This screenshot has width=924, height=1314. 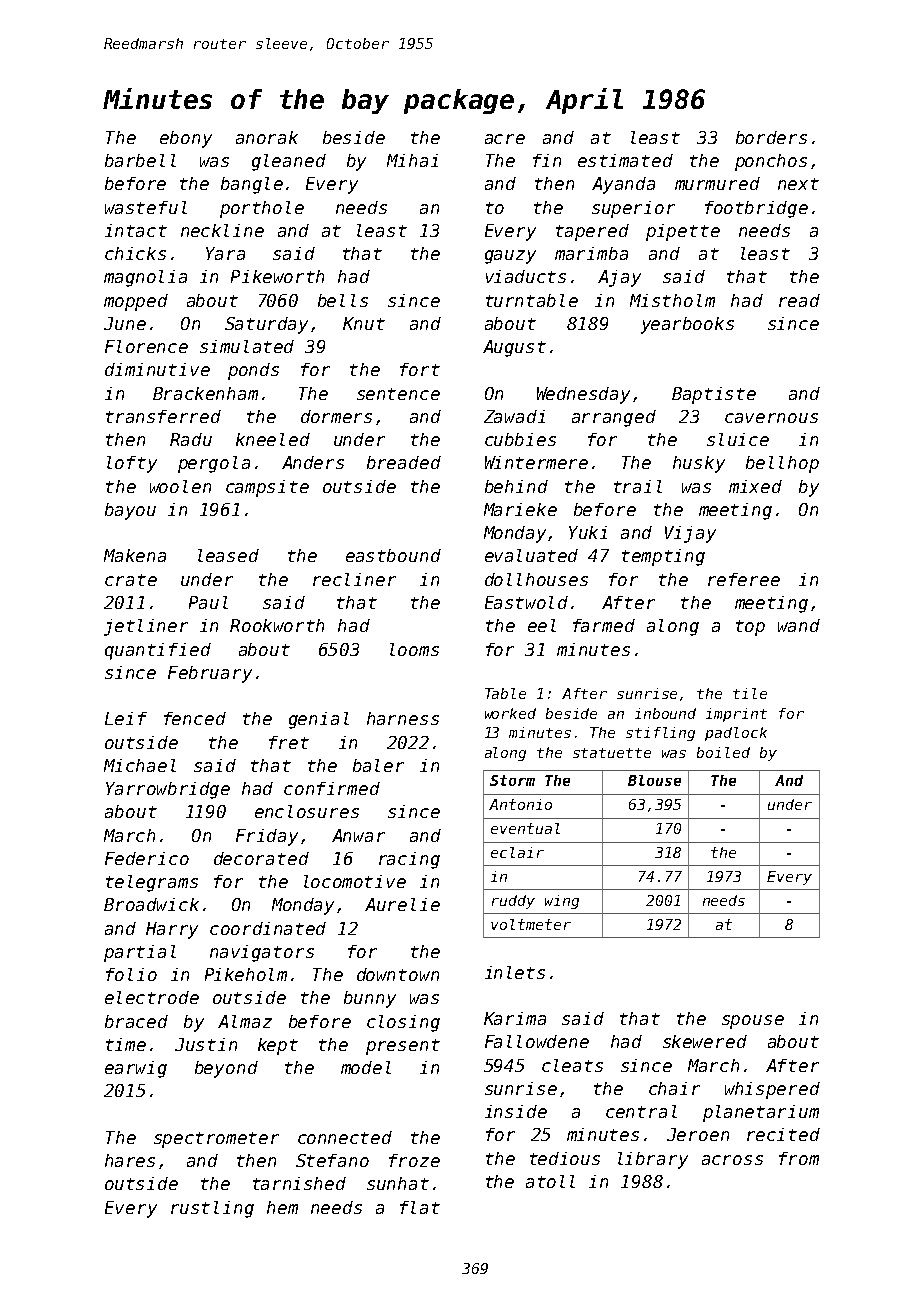 What do you see at coordinates (261, 858) in the screenshot?
I see `decorated` at bounding box center [261, 858].
